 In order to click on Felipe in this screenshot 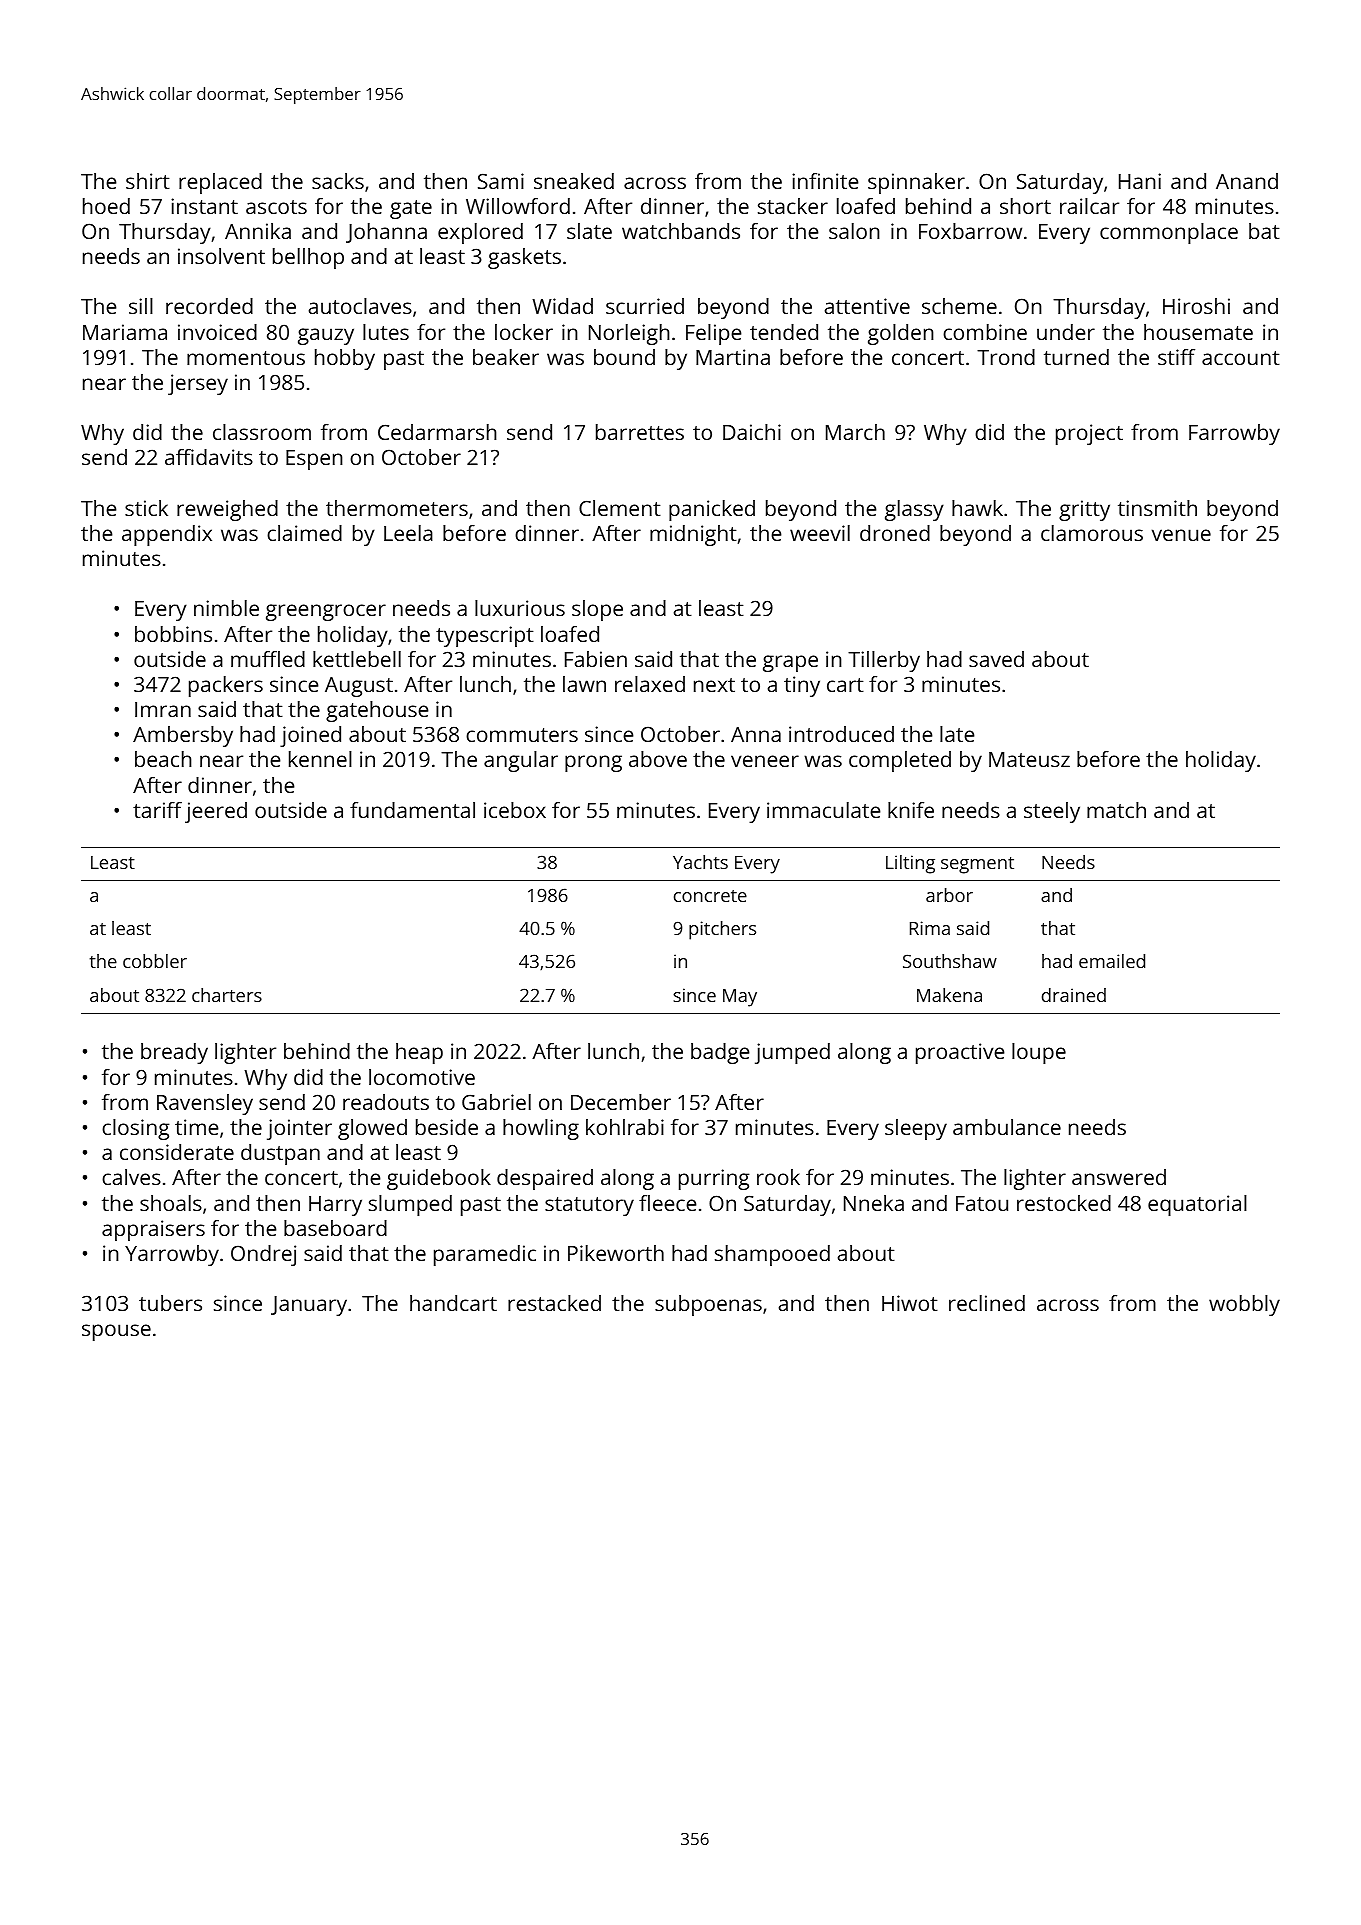, I will do `click(713, 334)`.
